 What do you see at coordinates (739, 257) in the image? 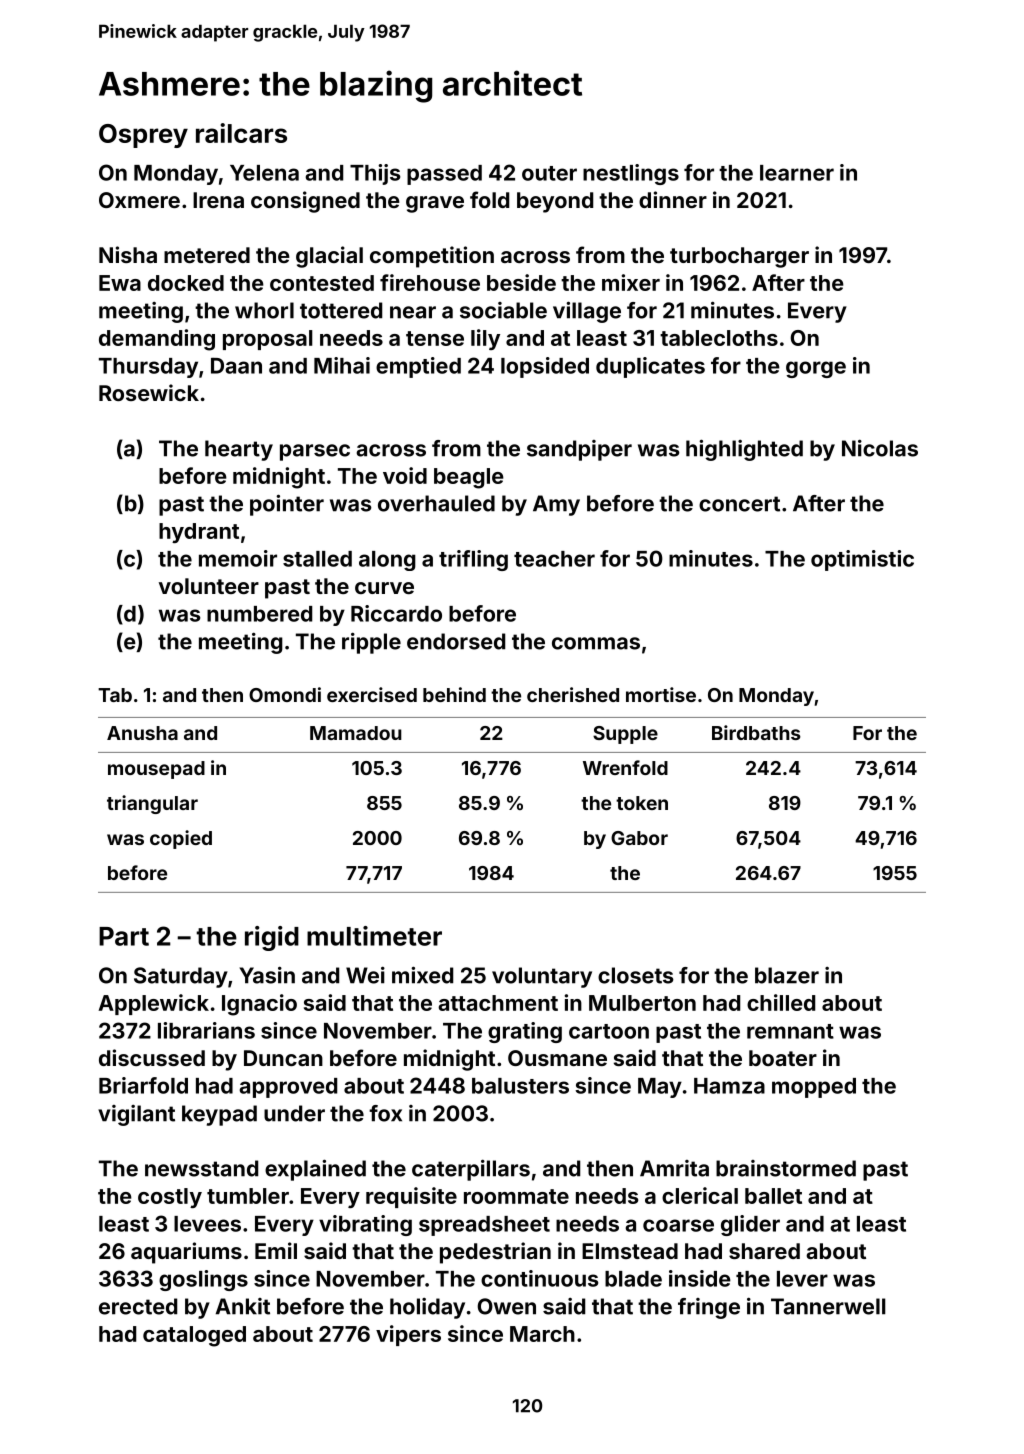
I see `turbocharger` at bounding box center [739, 257].
